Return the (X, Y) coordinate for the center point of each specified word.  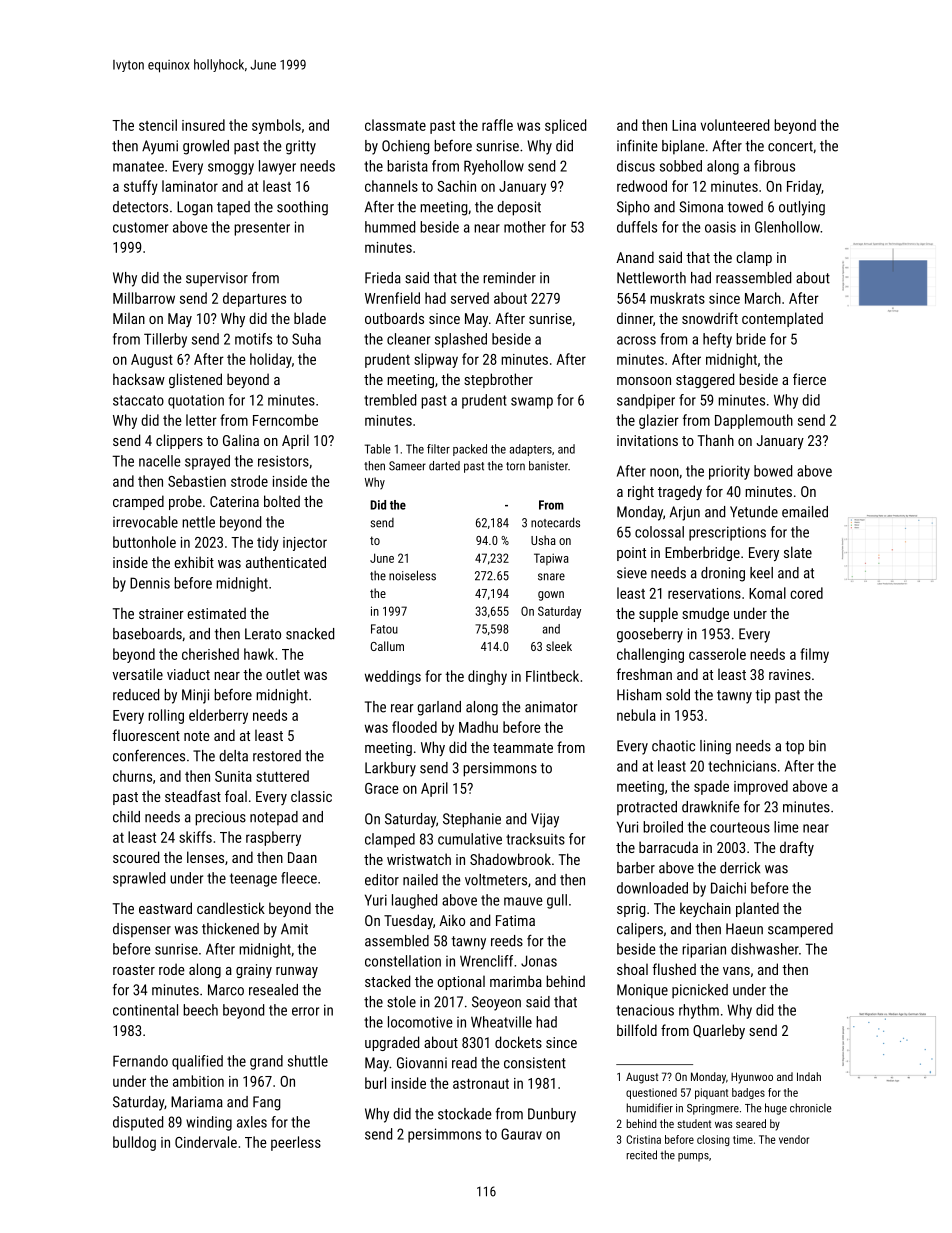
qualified (197, 1062)
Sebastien (197, 481)
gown (551, 596)
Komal (767, 593)
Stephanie (472, 820)
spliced (565, 126)
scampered (800, 930)
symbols (276, 126)
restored (277, 756)
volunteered (735, 125)
